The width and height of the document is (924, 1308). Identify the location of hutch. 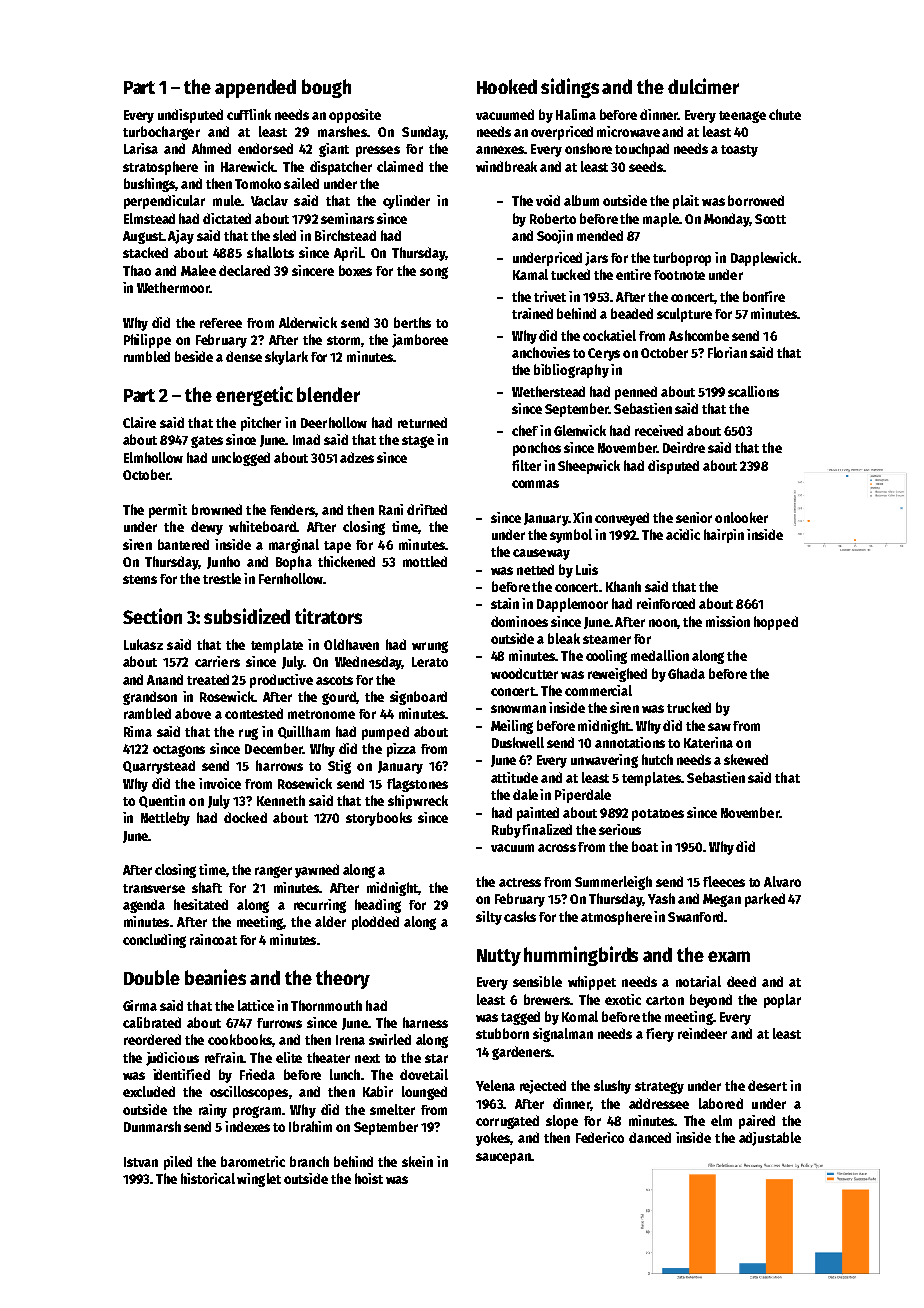
(657, 759).
